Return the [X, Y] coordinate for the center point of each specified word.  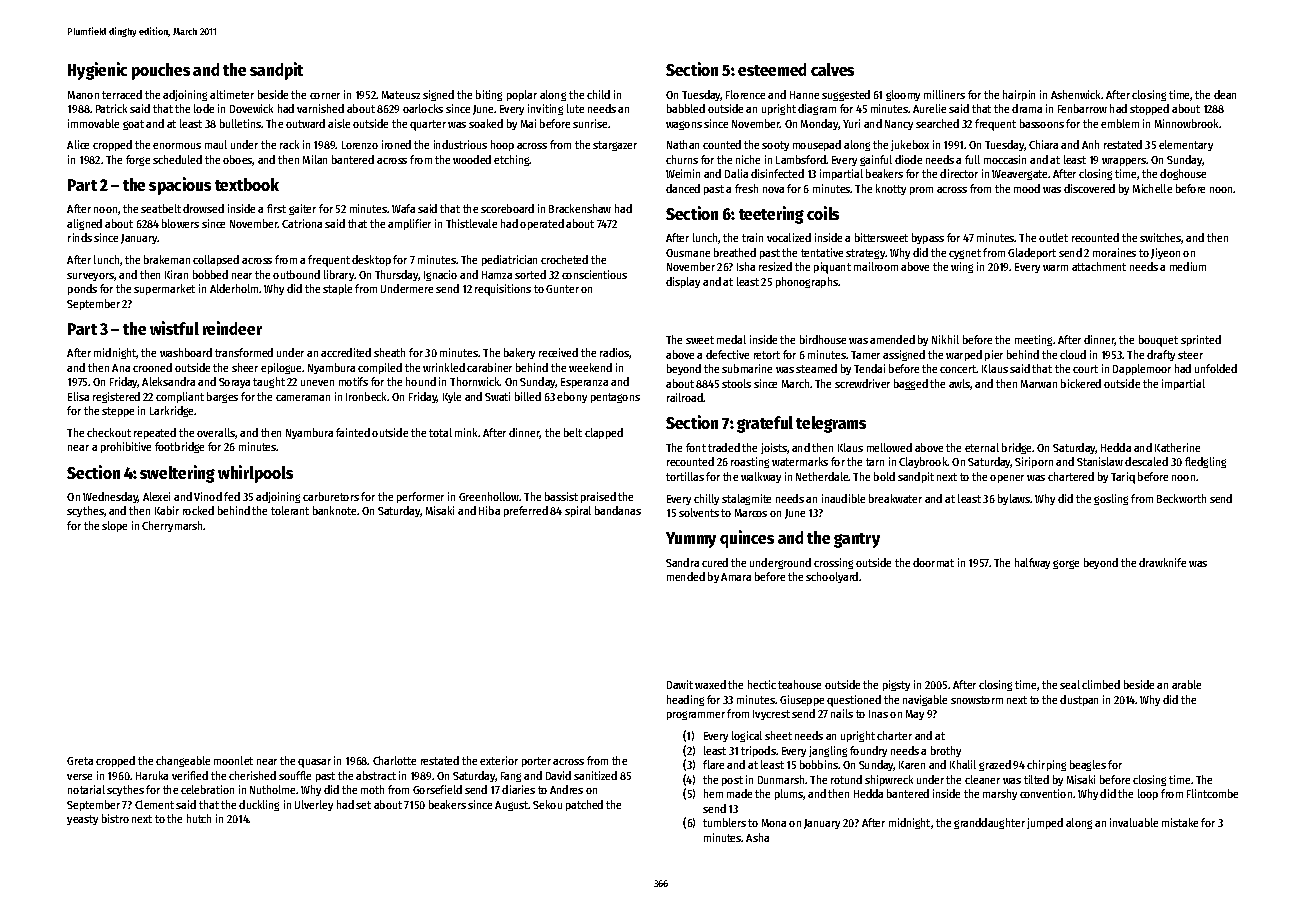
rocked [198, 510]
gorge [1066, 564]
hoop [502, 145]
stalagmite [746, 499]
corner [325, 96]
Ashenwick [1076, 94]
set [363, 805]
